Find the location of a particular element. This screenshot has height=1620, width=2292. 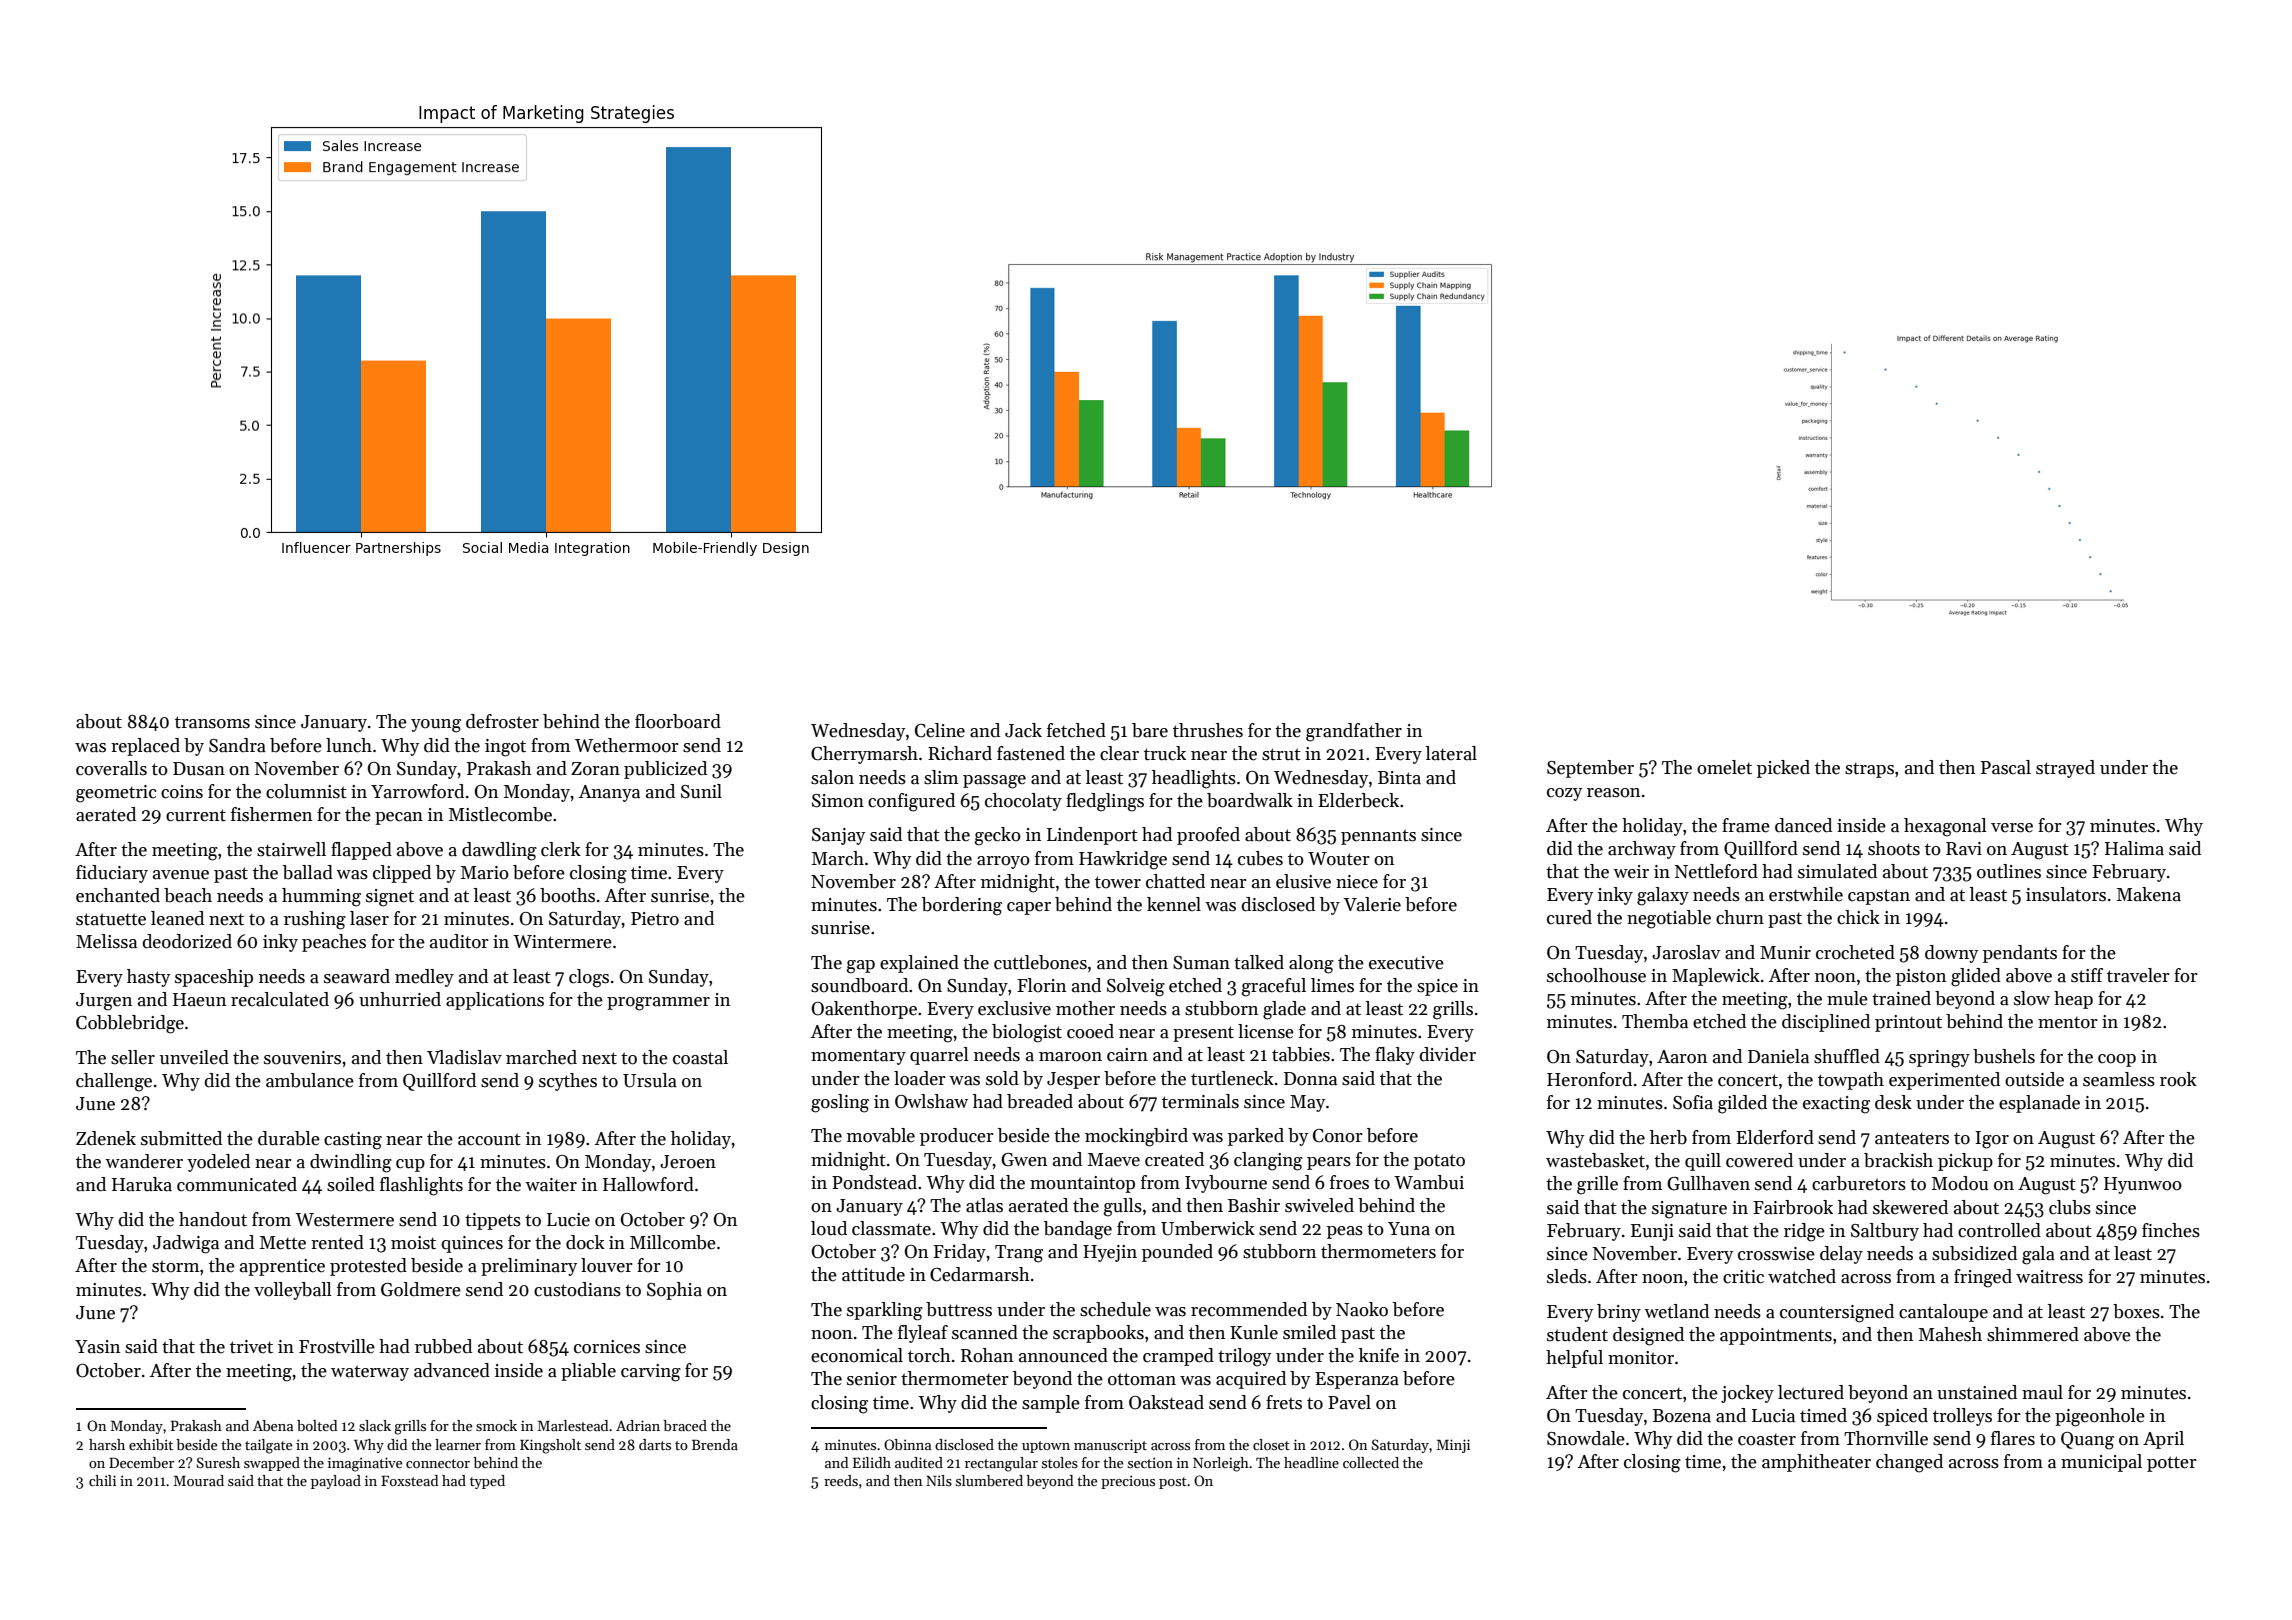

quarrel is located at coordinates (939, 1056).
